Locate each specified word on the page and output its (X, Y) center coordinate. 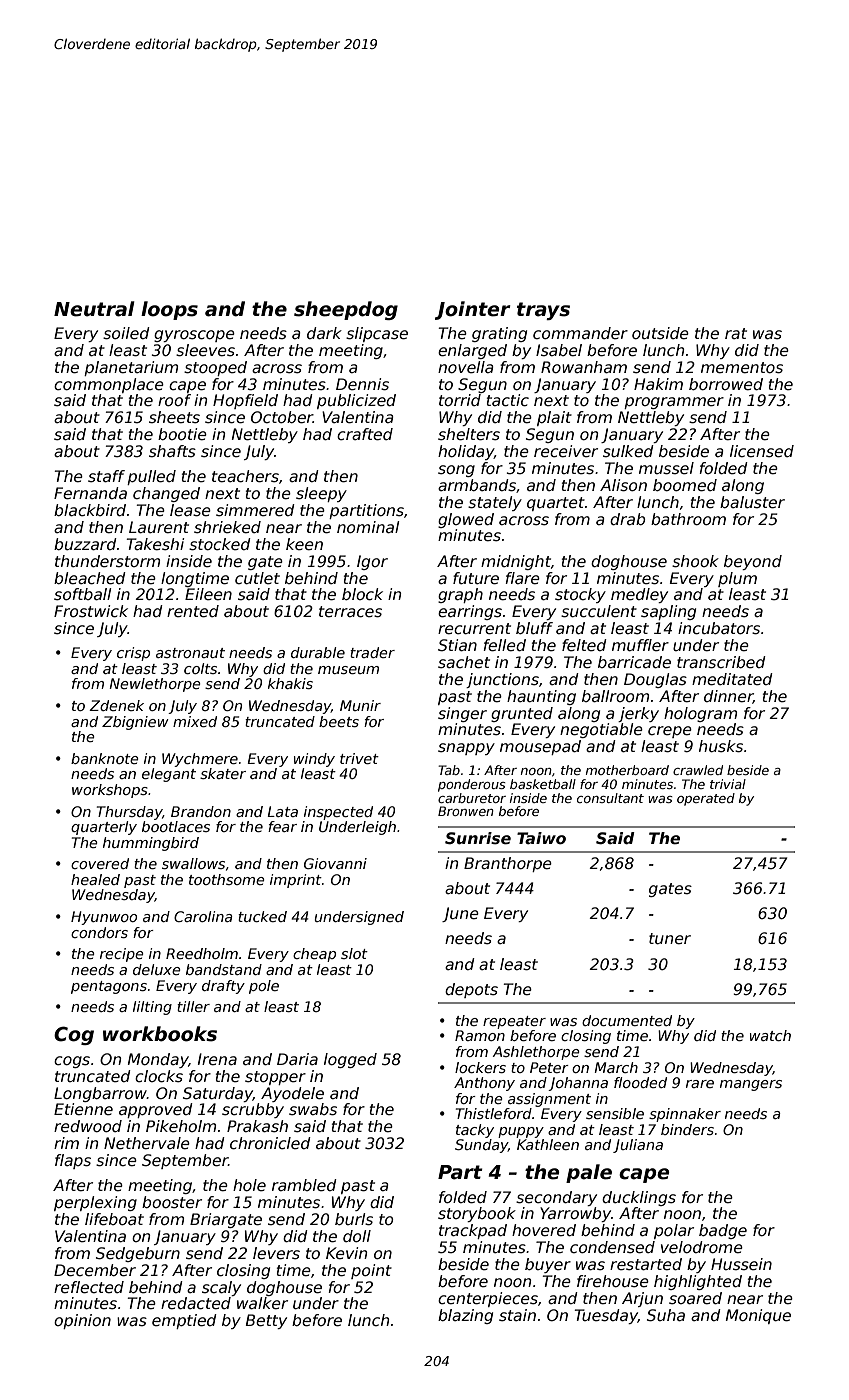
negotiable (601, 730)
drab (627, 519)
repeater (514, 1022)
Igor (372, 562)
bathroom (688, 519)
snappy (466, 749)
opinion (82, 1321)
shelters (469, 434)
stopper (275, 1078)
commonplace (109, 385)
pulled (151, 477)
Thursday (129, 813)
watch (770, 1035)
